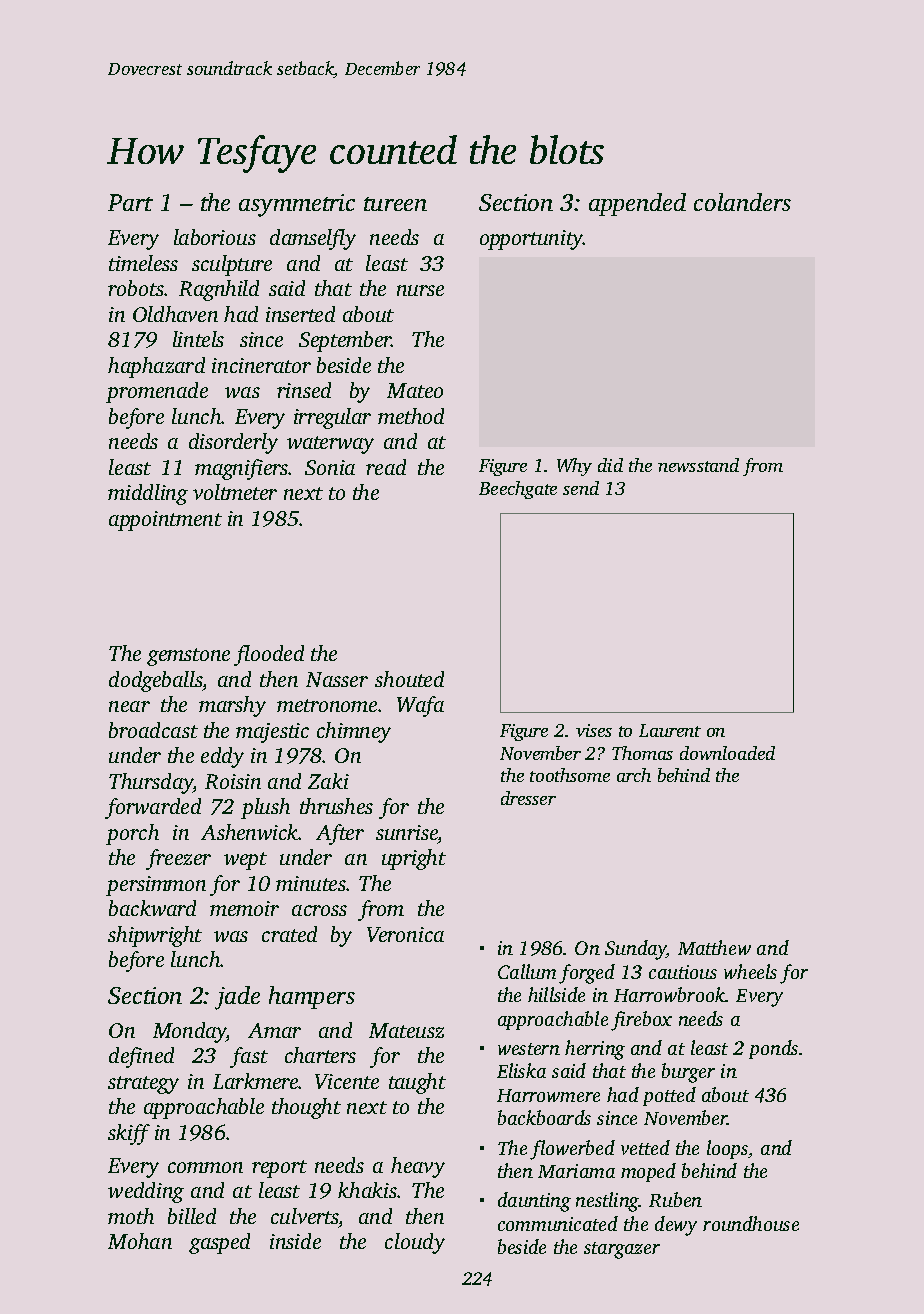  Describe the element at coordinates (165, 521) in the document. I see `appointment` at that location.
